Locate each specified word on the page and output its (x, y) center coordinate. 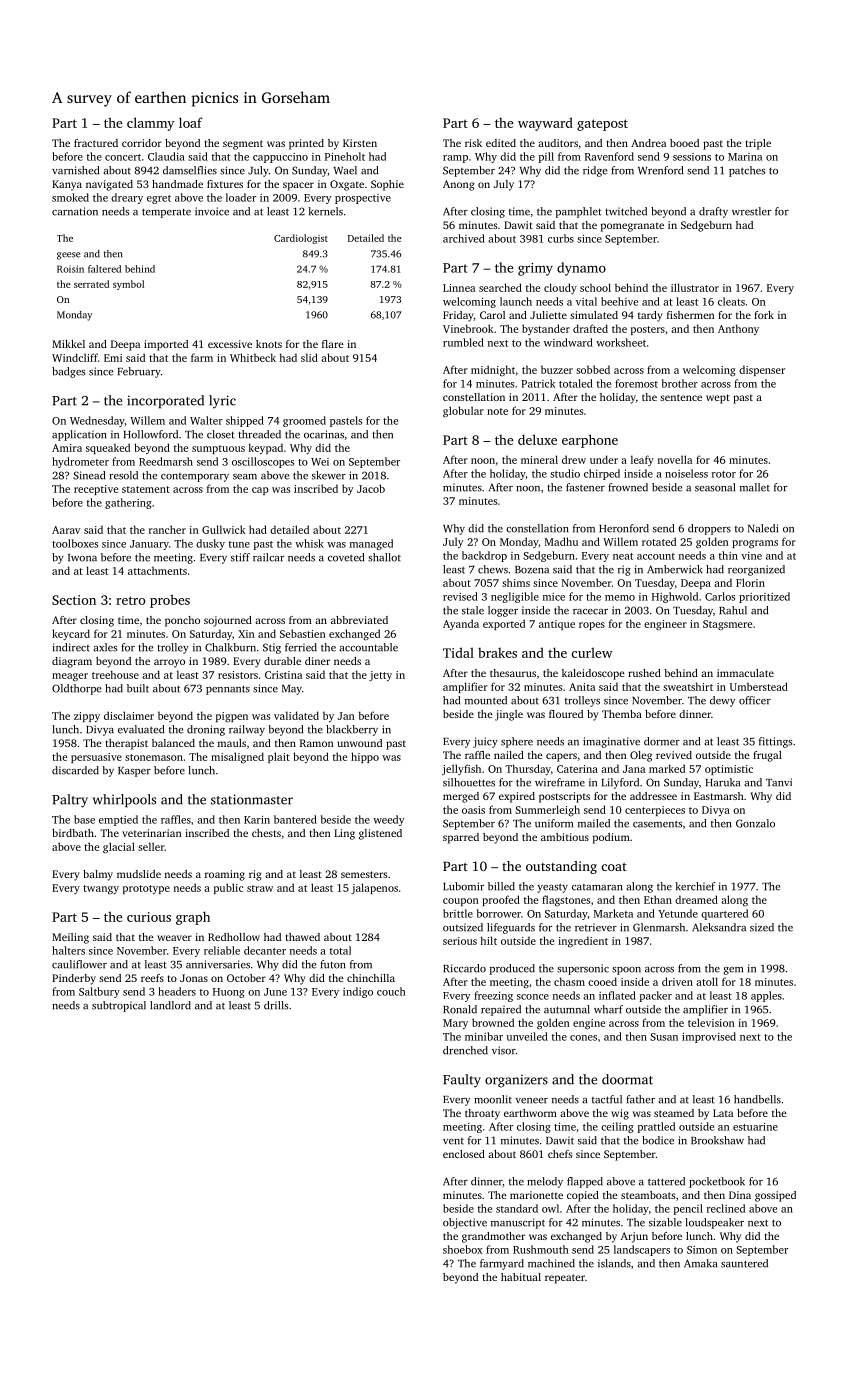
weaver (174, 938)
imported (166, 345)
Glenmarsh (659, 927)
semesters (364, 874)
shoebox (463, 1249)
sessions (692, 157)
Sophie (387, 185)
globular (463, 412)
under (604, 459)
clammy (150, 124)
